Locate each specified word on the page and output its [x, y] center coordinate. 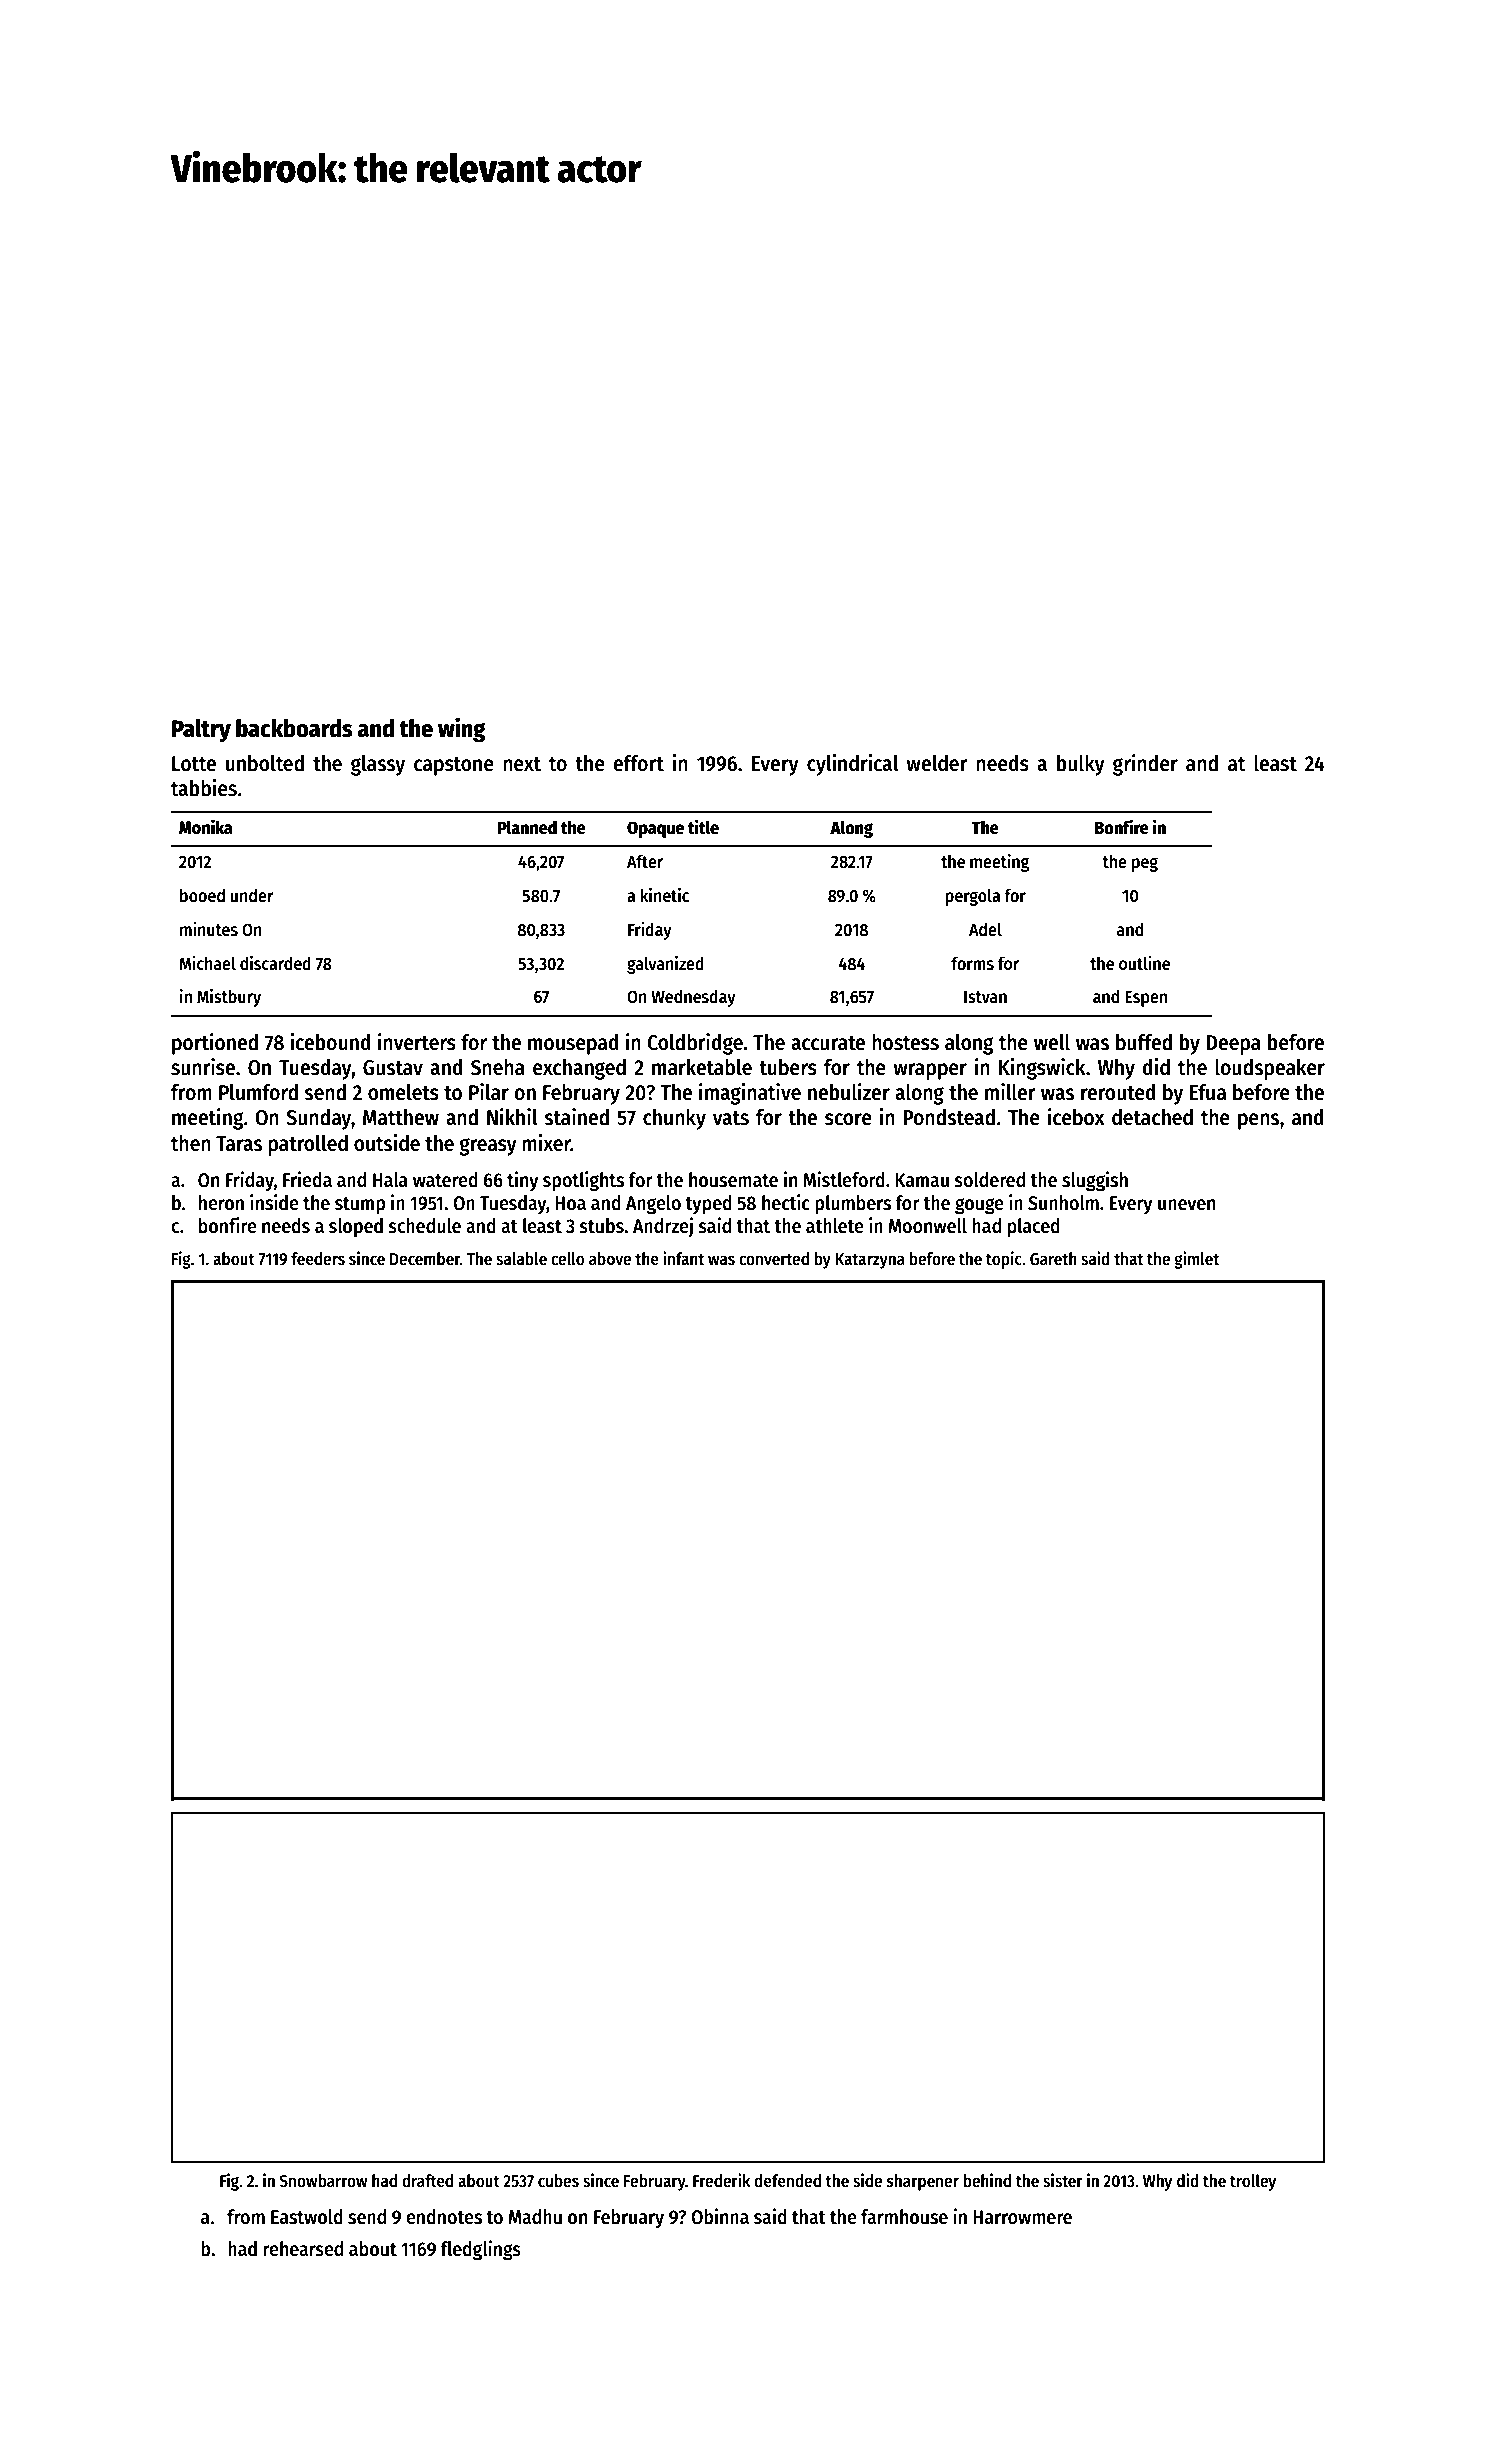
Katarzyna [870, 1261]
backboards [294, 728]
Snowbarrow [323, 2181]
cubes [558, 2181]
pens [1258, 1121]
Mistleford [844, 1179]
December [425, 1259]
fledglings [480, 2250]
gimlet [1196, 1260]
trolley [1253, 2182]
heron [221, 1203]
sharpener [923, 2182]
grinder [1145, 765]
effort [638, 763]
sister [1063, 2180]
